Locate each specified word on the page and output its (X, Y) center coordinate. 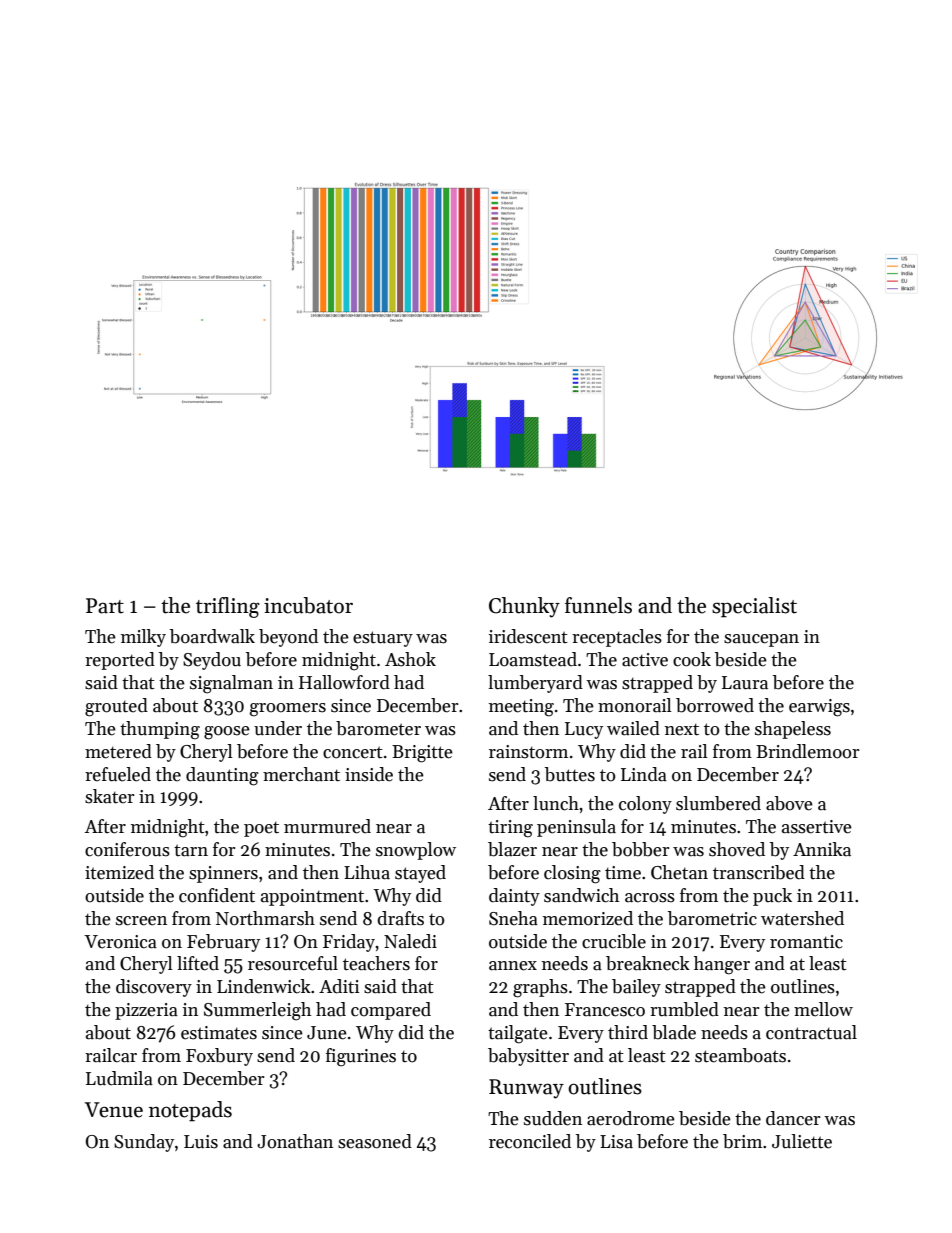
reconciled (530, 1141)
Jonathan (295, 1141)
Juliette (802, 1141)
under (278, 728)
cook (692, 659)
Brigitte (422, 754)
